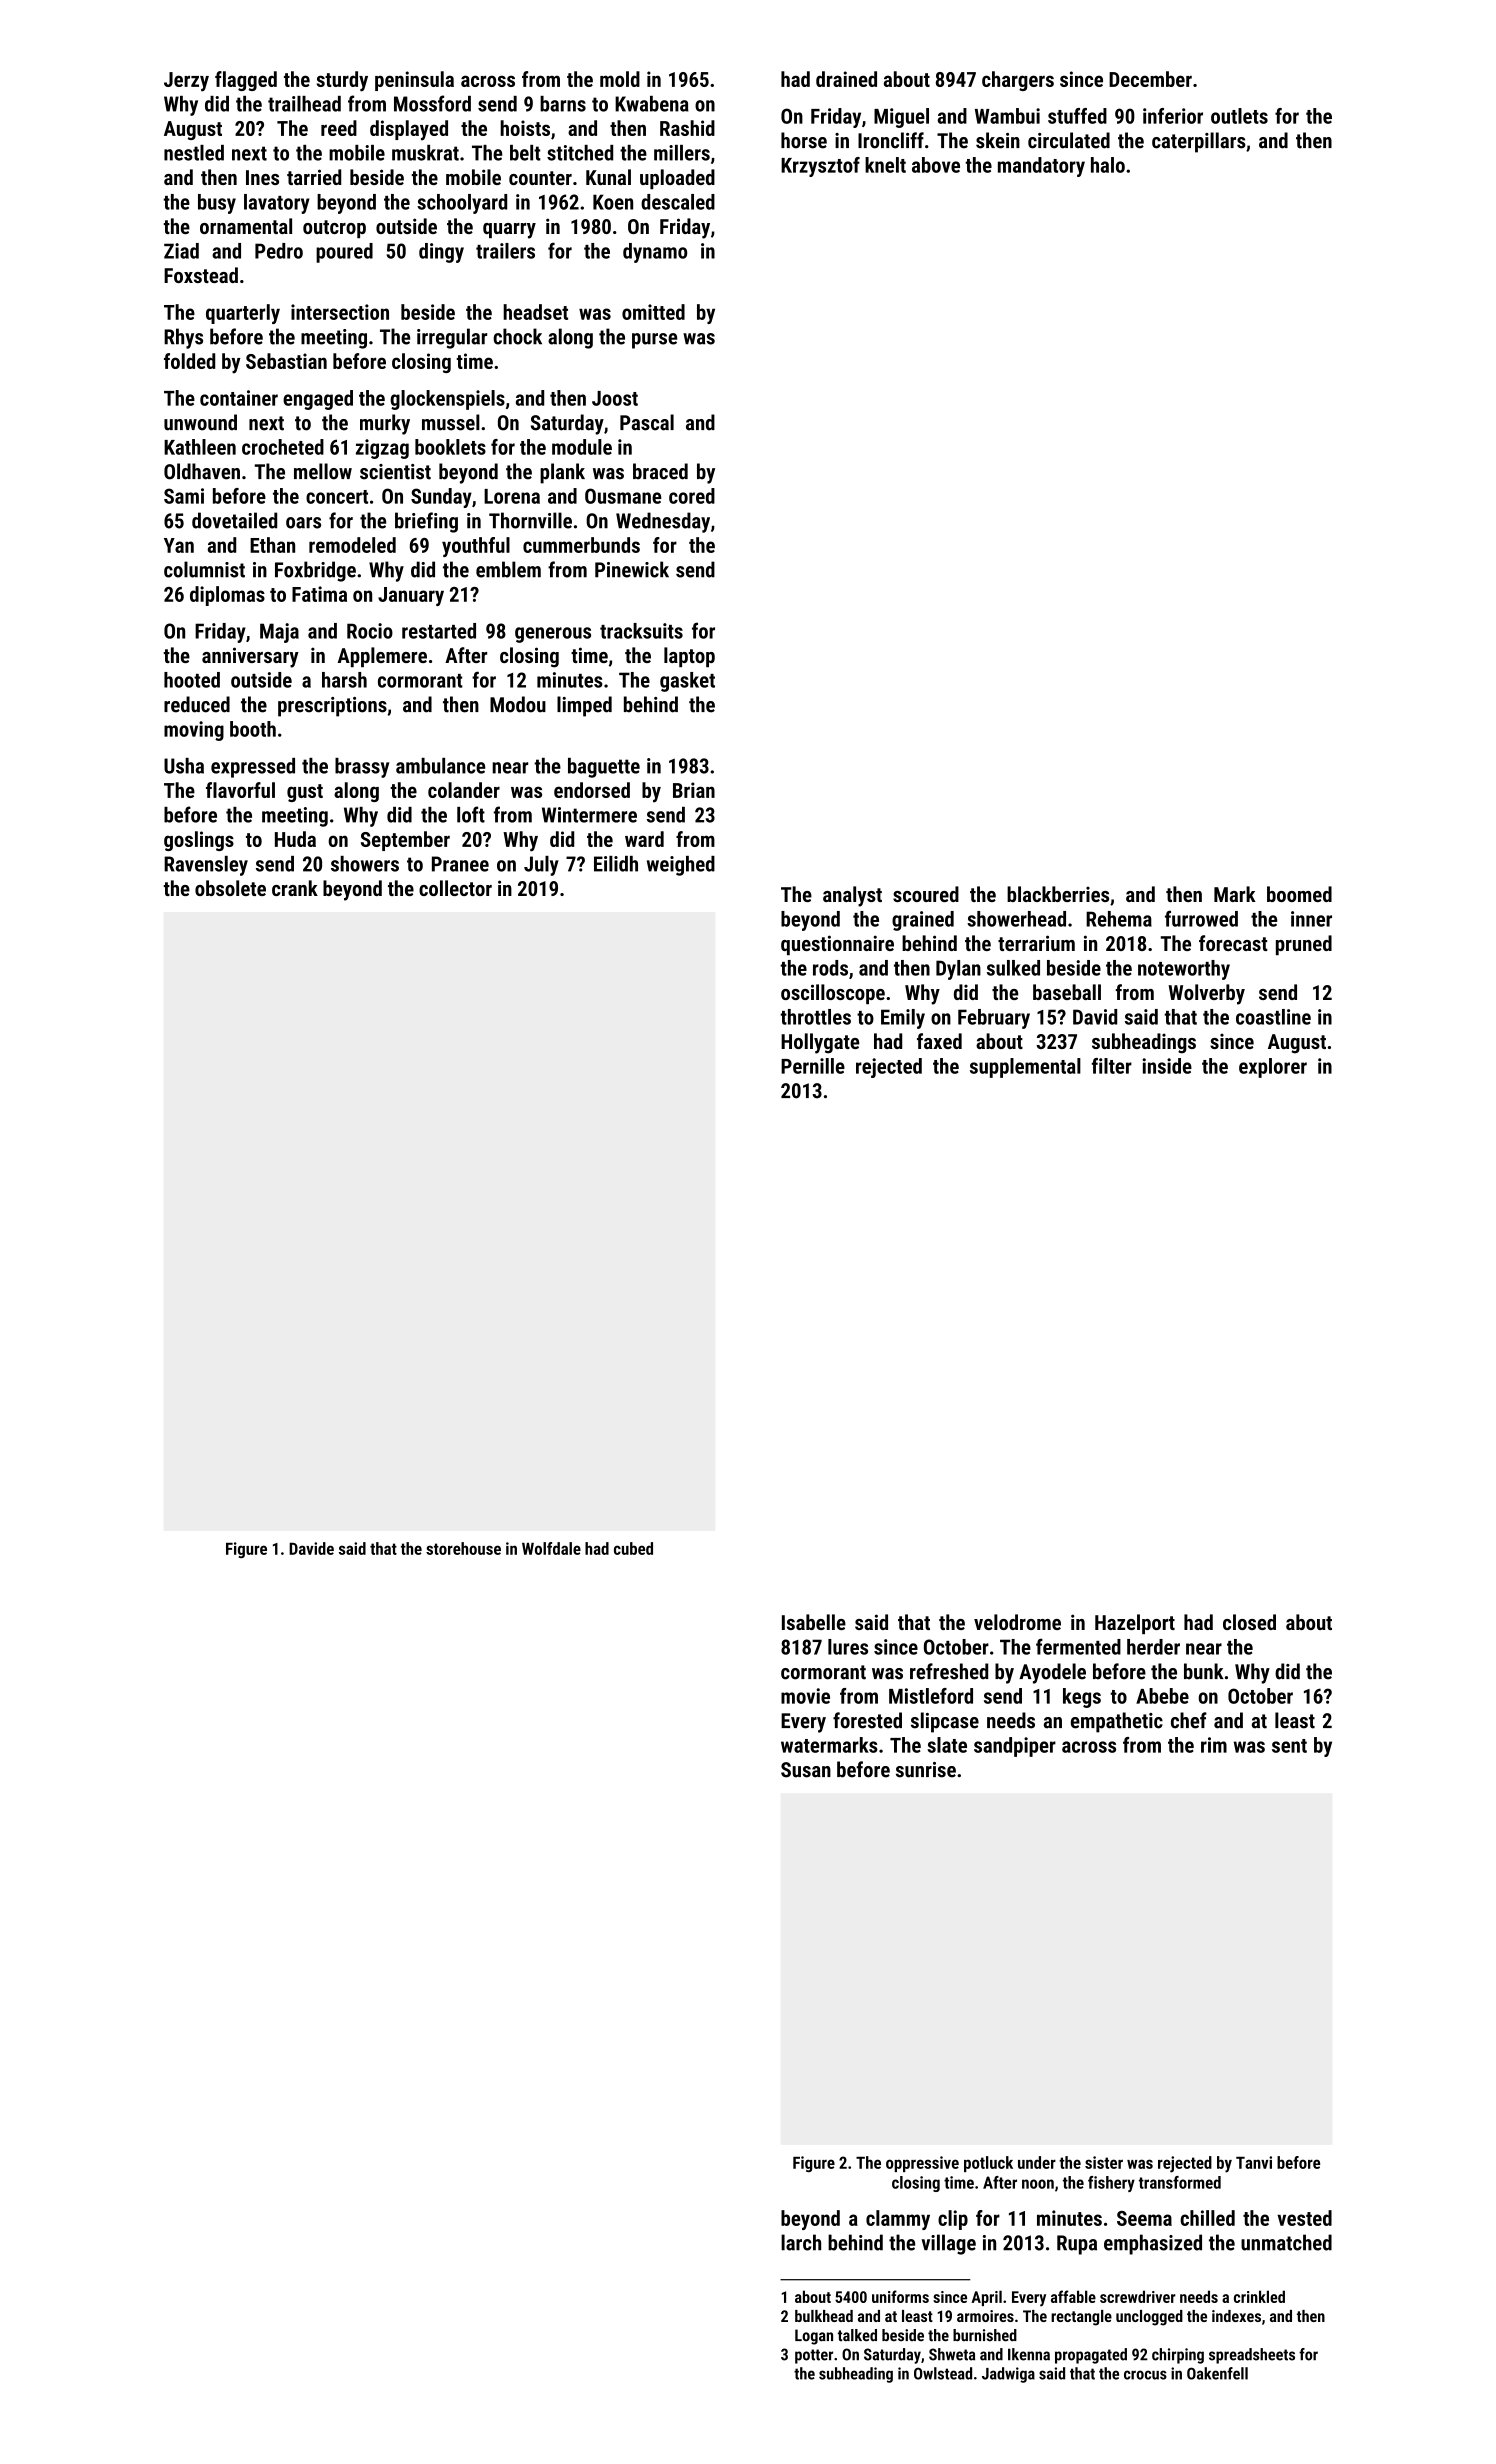  Describe the element at coordinates (414, 81) in the screenshot. I see `peninsula` at that location.
